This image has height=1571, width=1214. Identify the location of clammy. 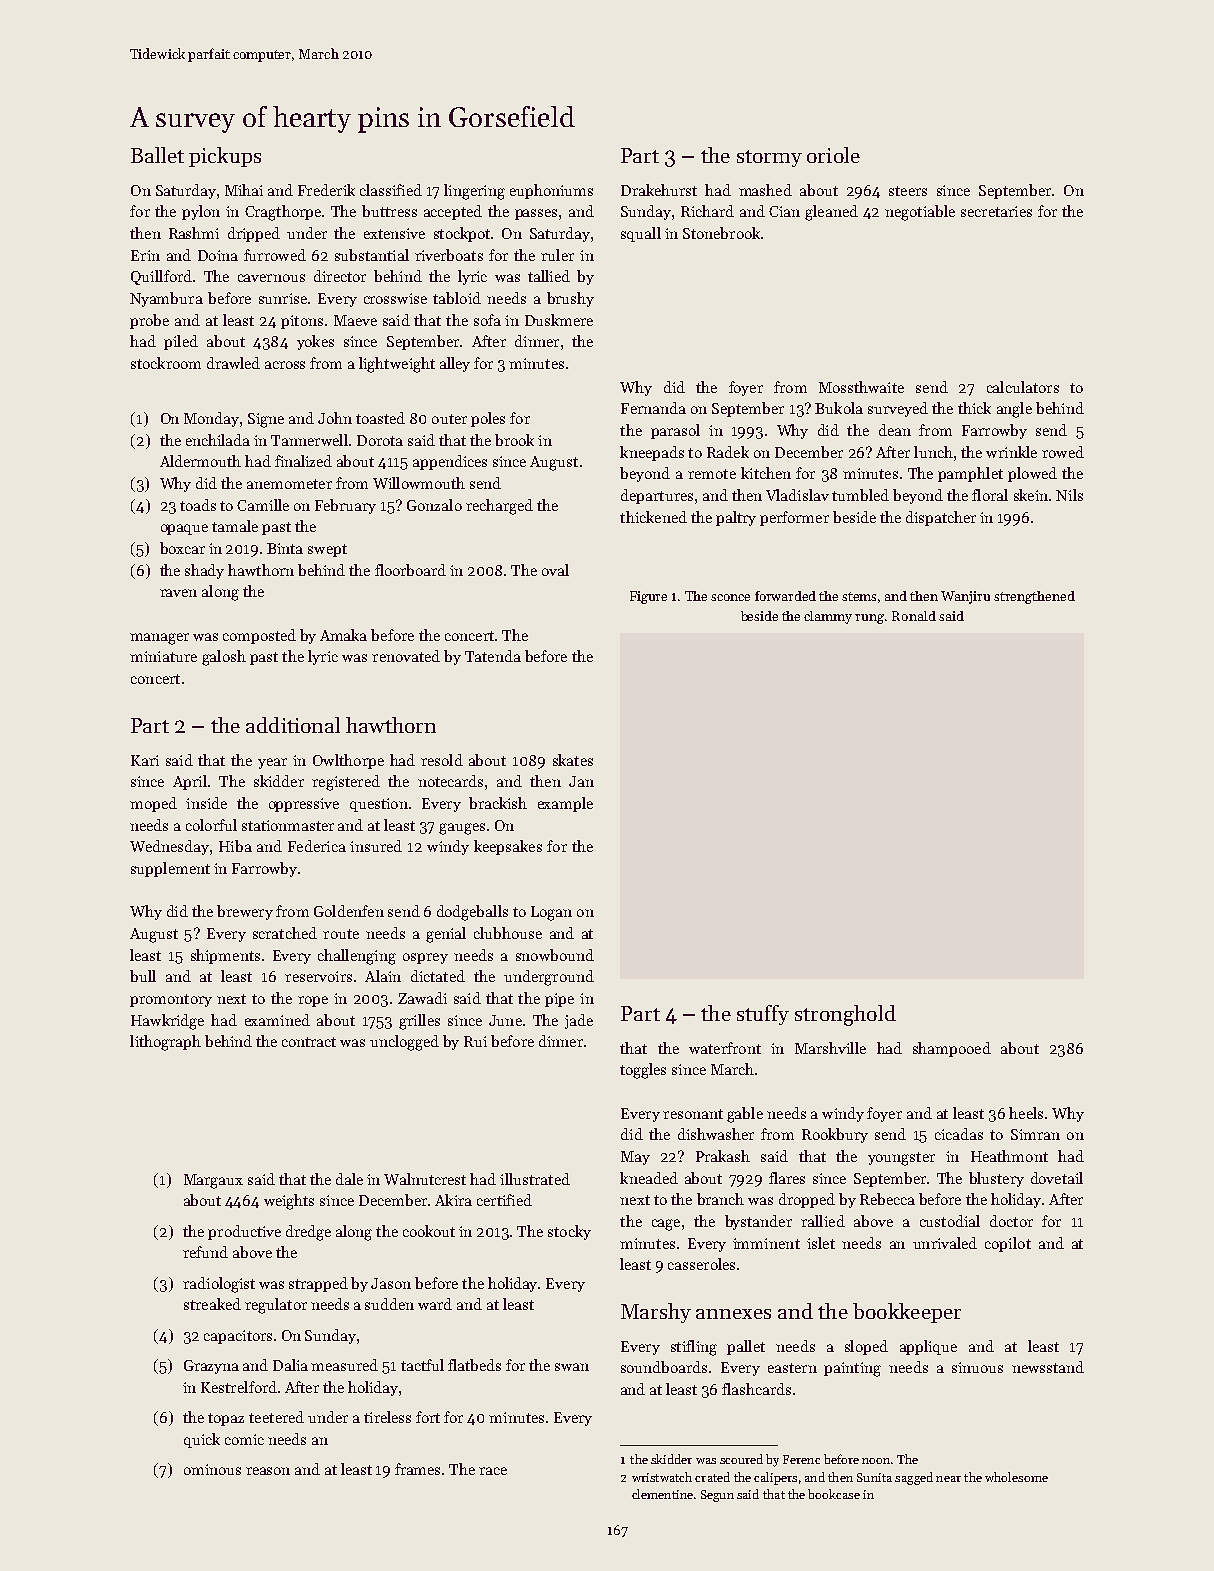
(828, 617).
